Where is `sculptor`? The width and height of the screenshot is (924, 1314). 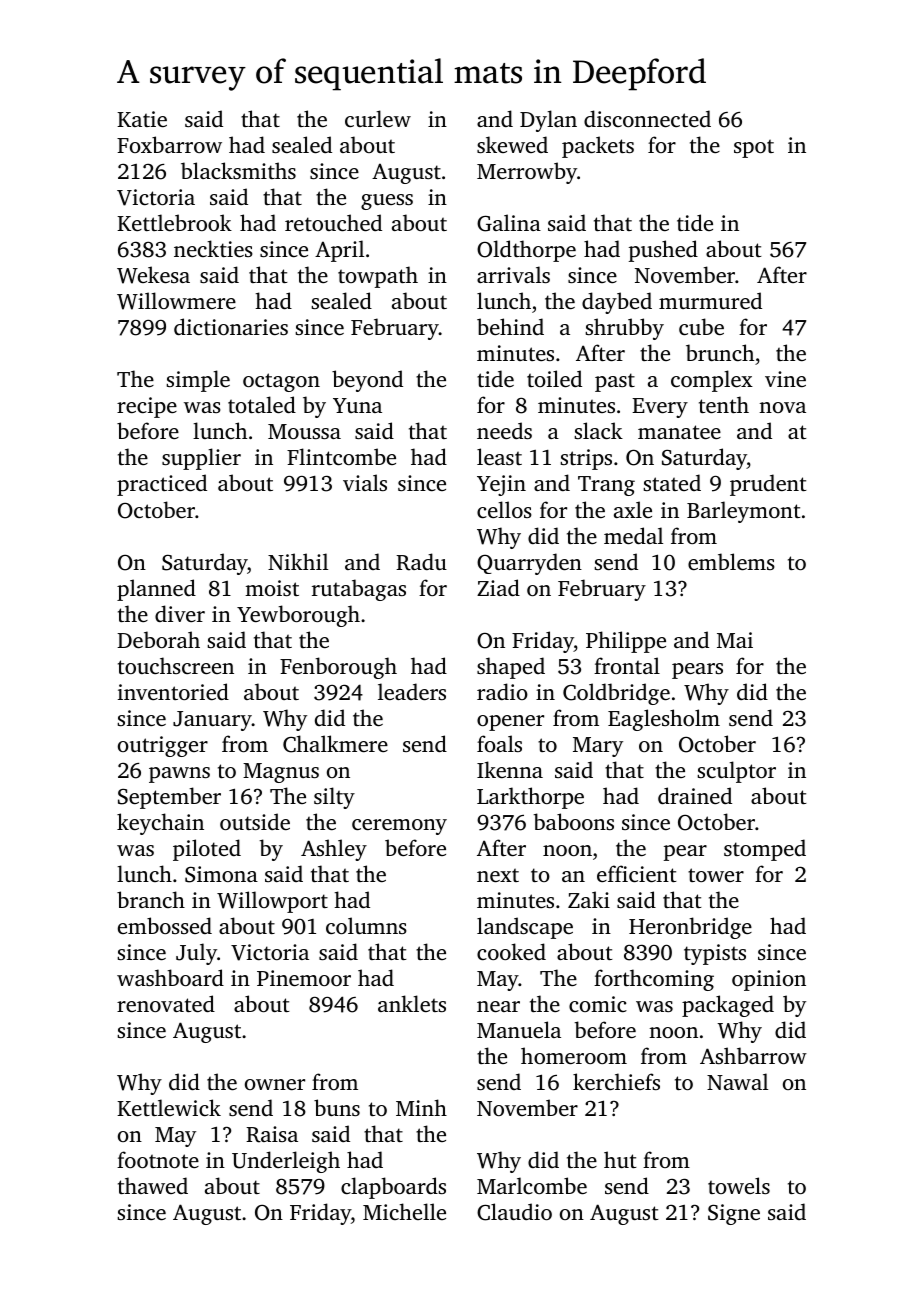
sculptor is located at coordinates (736, 772).
